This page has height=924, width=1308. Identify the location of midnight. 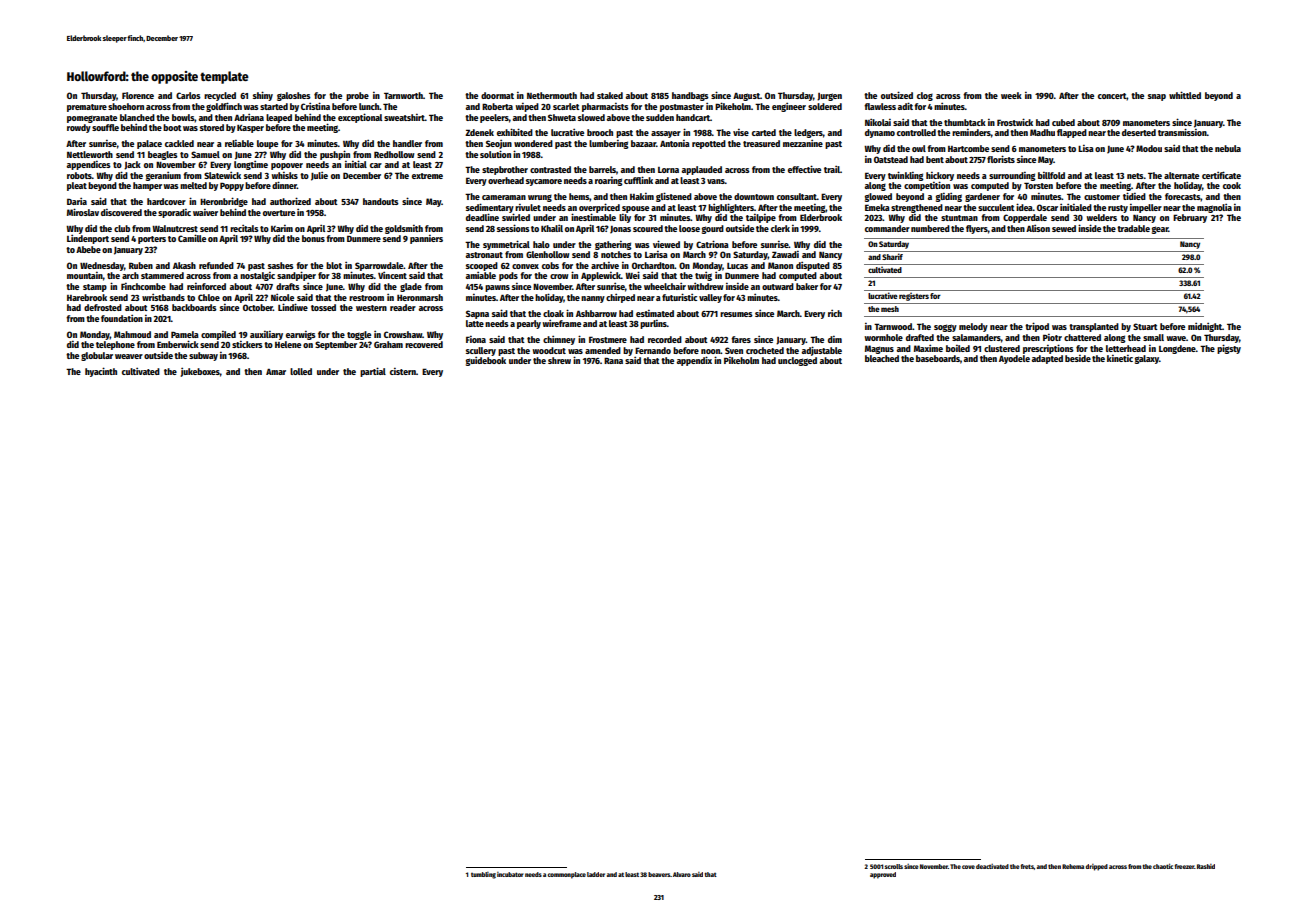
(1205, 327).
